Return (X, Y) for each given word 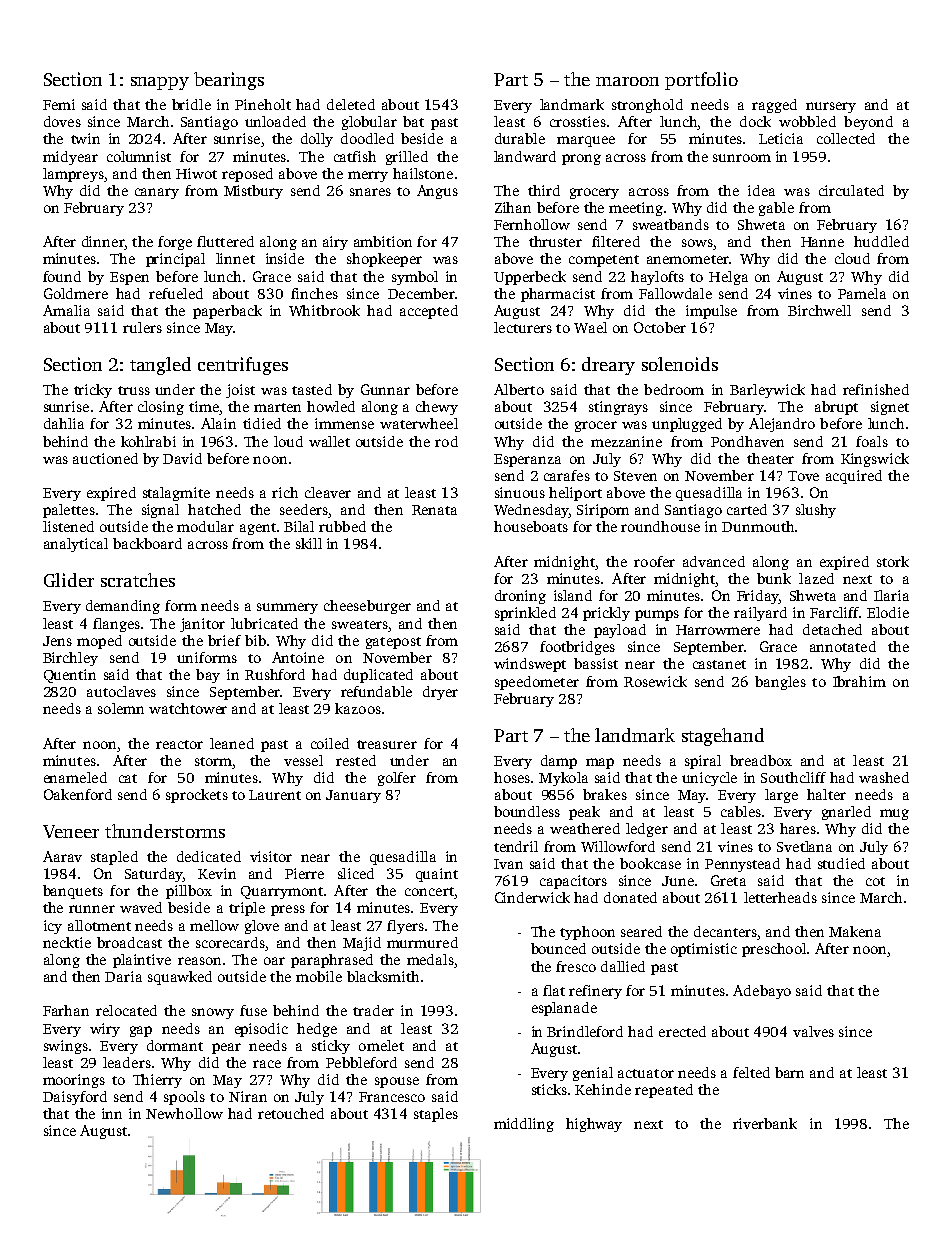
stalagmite (176, 494)
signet (890, 408)
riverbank (765, 1123)
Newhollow (184, 1113)
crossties (578, 121)
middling (524, 1125)
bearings (229, 81)
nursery (831, 107)
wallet (329, 441)
